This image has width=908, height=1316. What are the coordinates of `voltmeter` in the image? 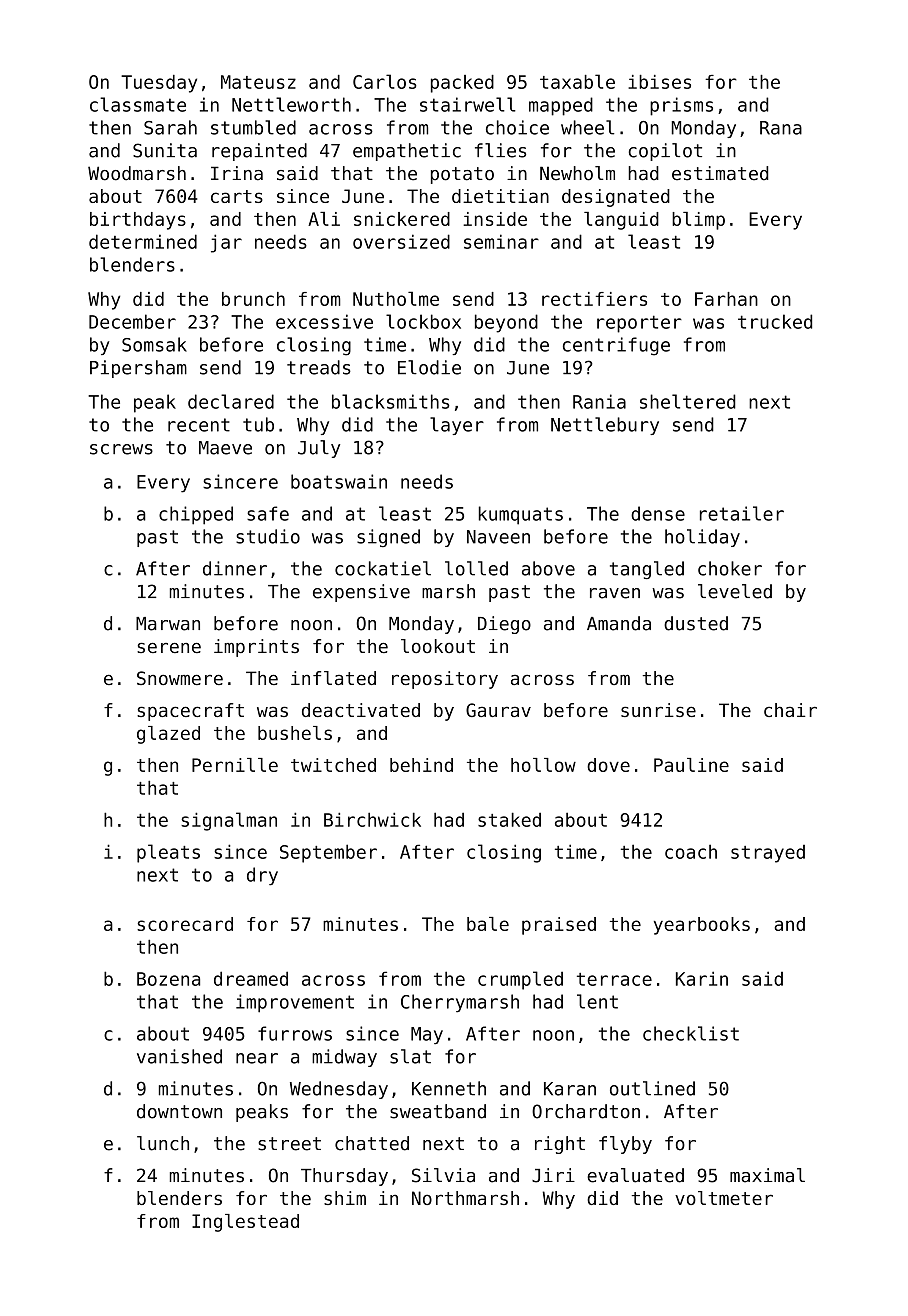 It's located at (724, 1198).
